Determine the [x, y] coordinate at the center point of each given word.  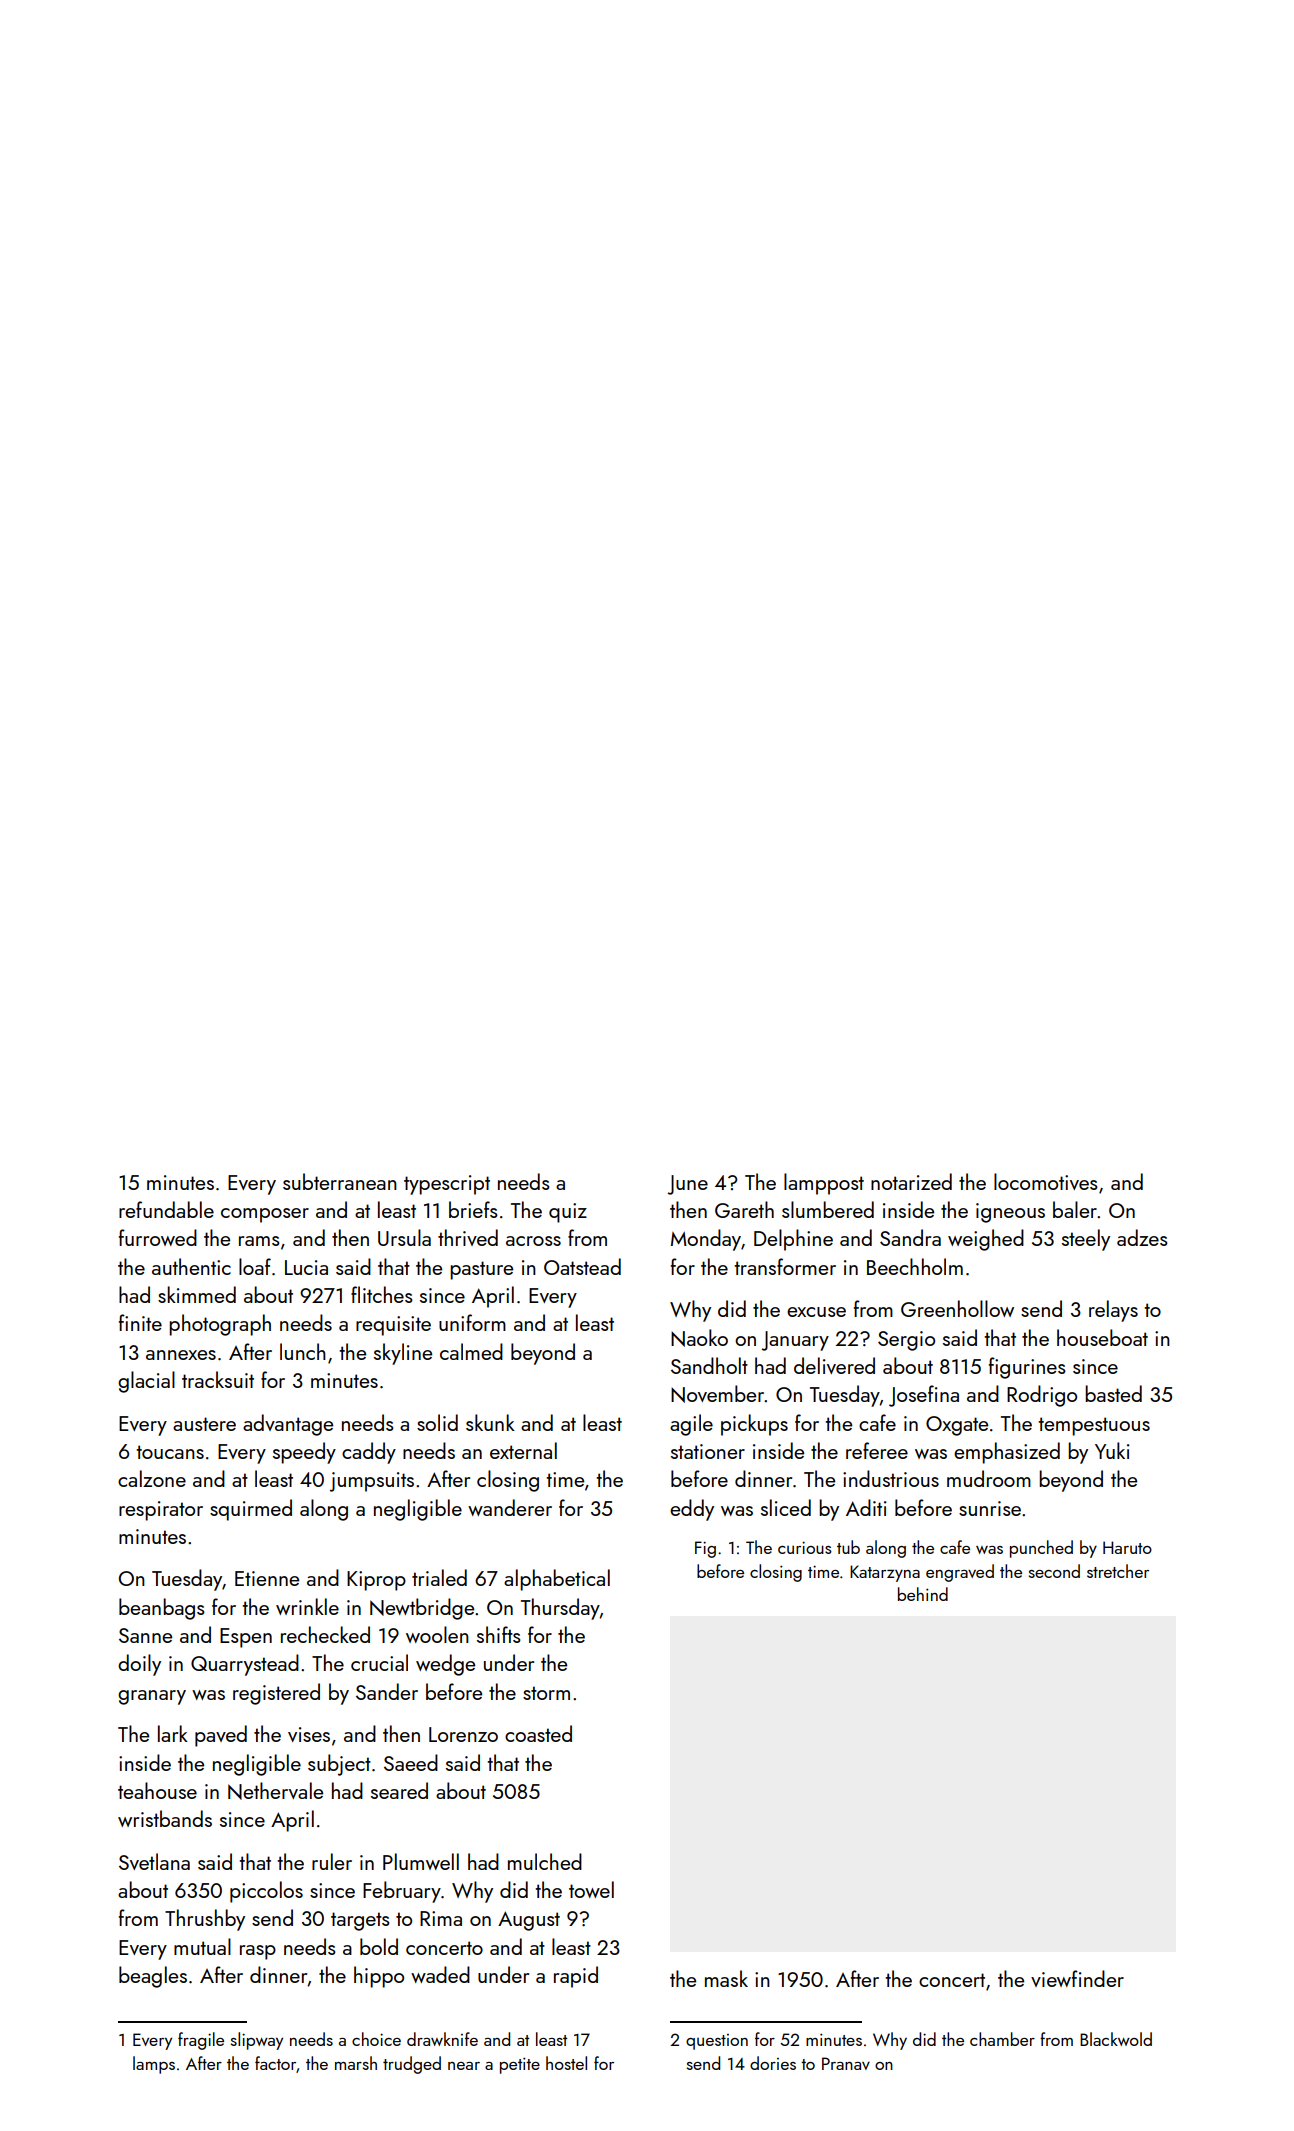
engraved [960, 1573]
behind [923, 1594]
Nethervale [275, 1791]
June [688, 1185]
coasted [538, 1733]
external [523, 1450]
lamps [154, 2065]
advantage [288, 1425]
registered [276, 1694]
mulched [545, 1861]
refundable [166, 1209]
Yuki [1112, 1450]
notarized [911, 1181]
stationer [708, 1451]
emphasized [1007, 1453]
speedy [304, 1453]
